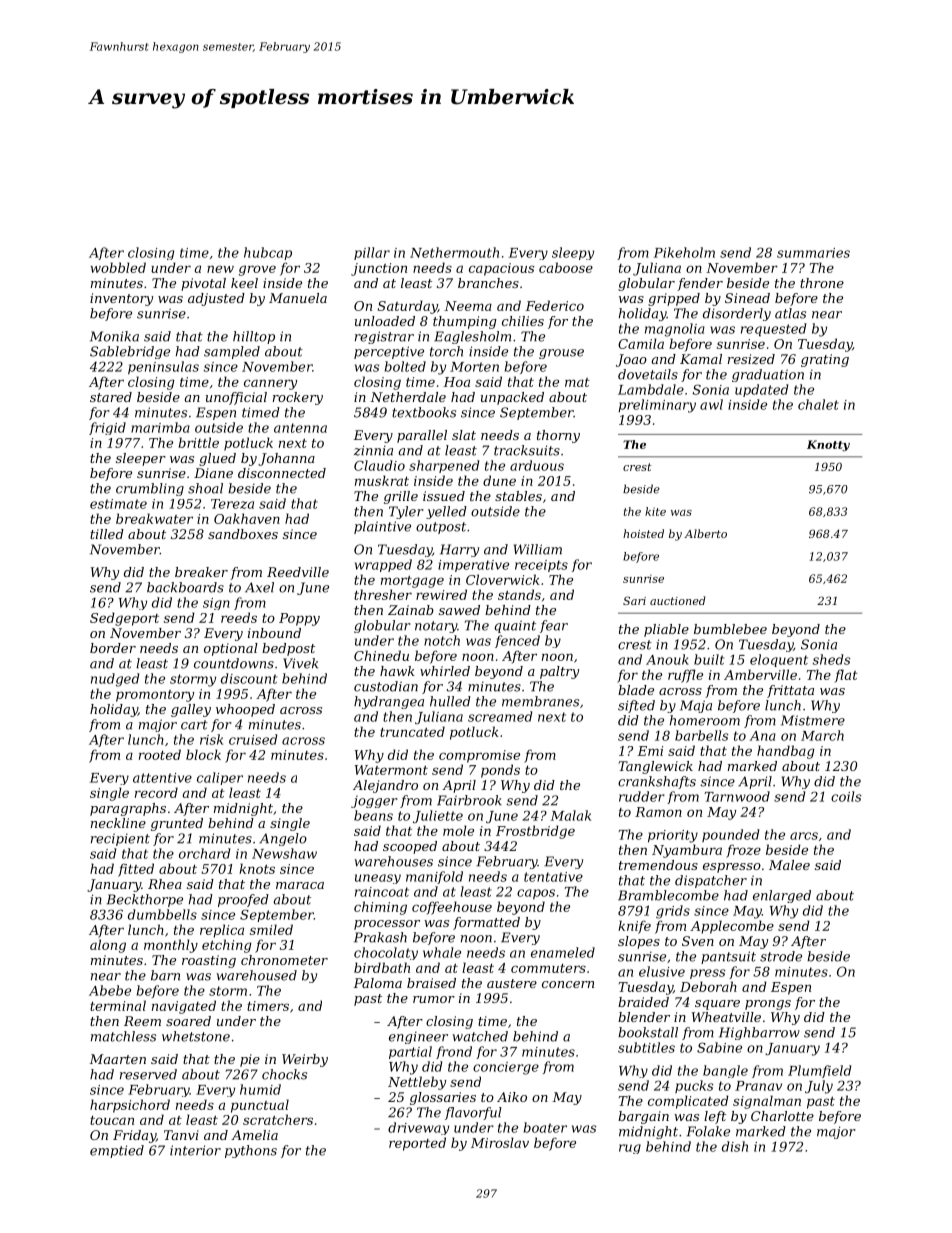 Image resolution: width=952 pixels, height=1233 pixels. I want to click on Tanglewick, so click(656, 767).
